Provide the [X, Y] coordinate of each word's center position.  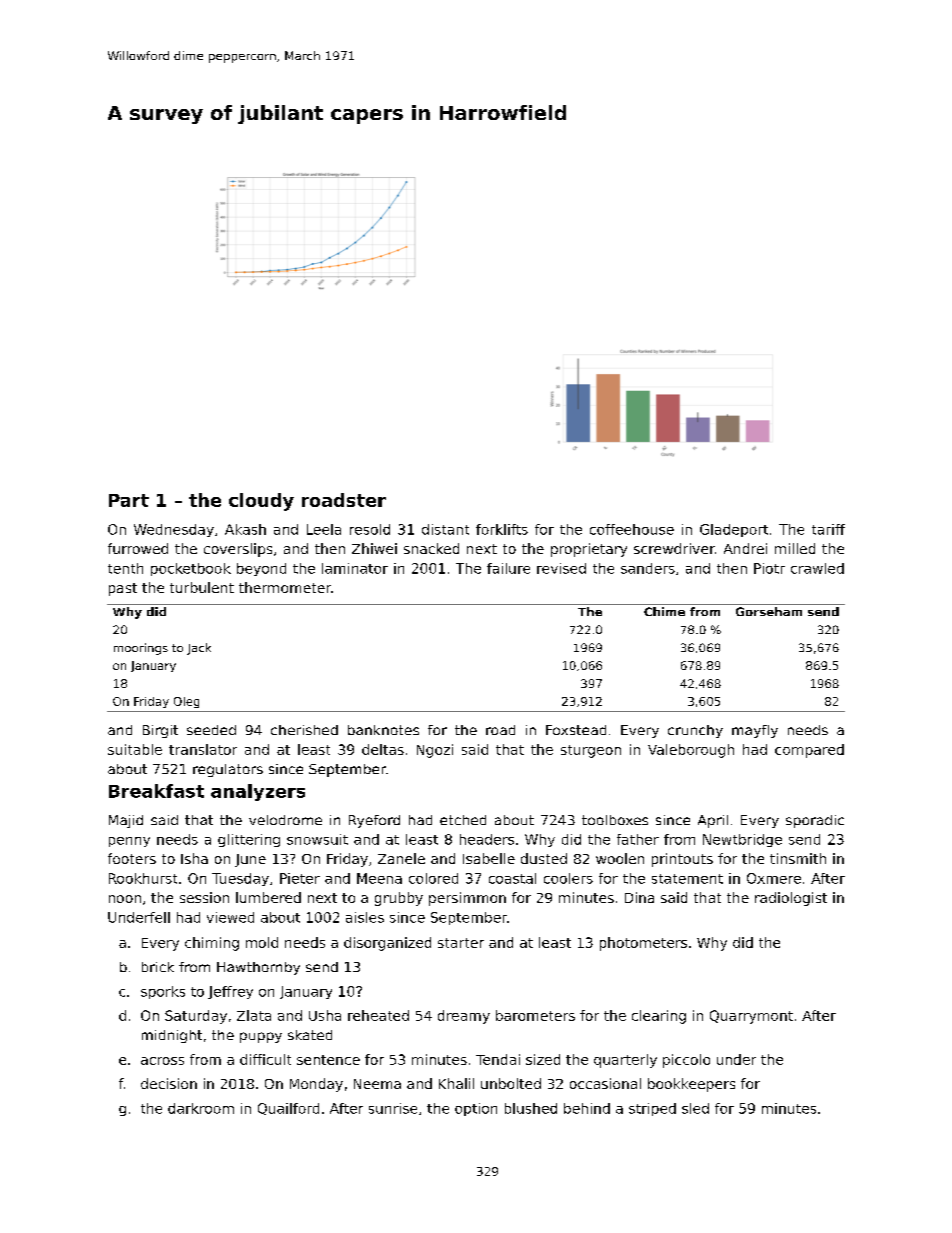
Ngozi [435, 751]
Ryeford [374, 821]
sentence [328, 1060]
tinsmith [798, 858]
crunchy [695, 731]
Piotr [769, 568]
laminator [355, 568]
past [123, 589]
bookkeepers [691, 1085]
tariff [828, 529]
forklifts [502, 529]
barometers [535, 1015]
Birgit [160, 731]
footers [132, 858]
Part [129, 500]
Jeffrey [230, 992]
